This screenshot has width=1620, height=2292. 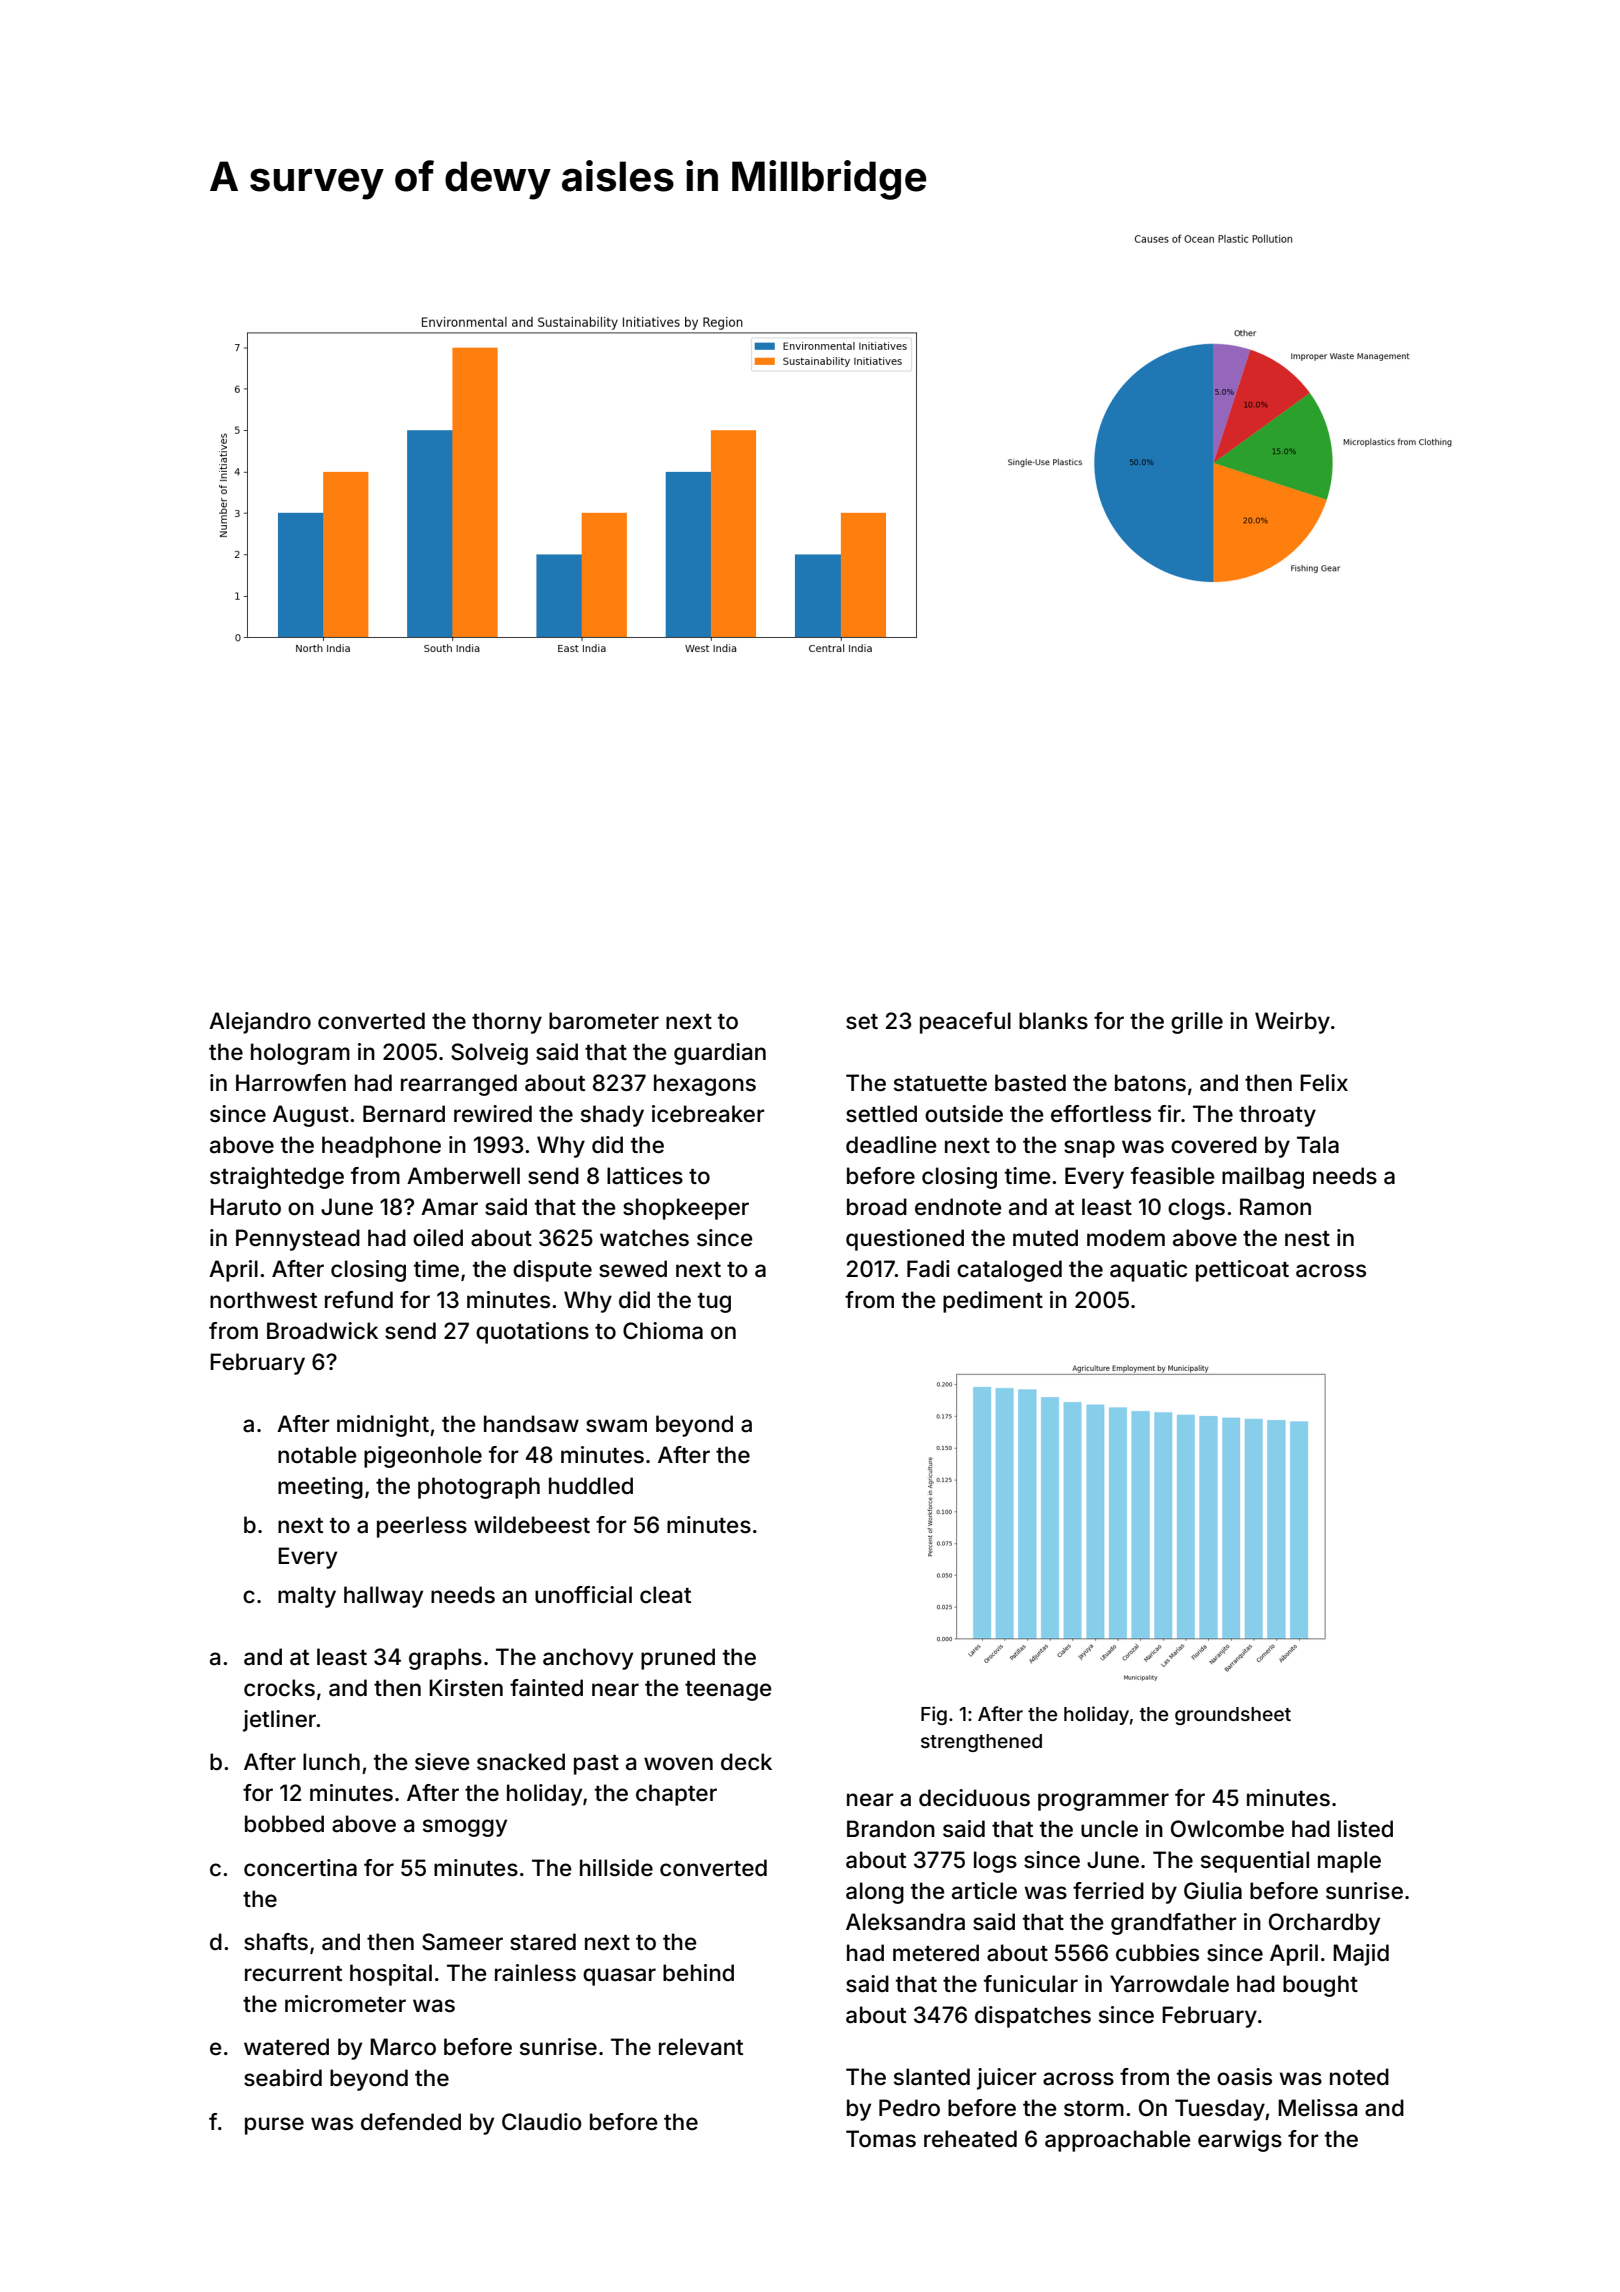 I want to click on programmer, so click(x=1103, y=1802).
